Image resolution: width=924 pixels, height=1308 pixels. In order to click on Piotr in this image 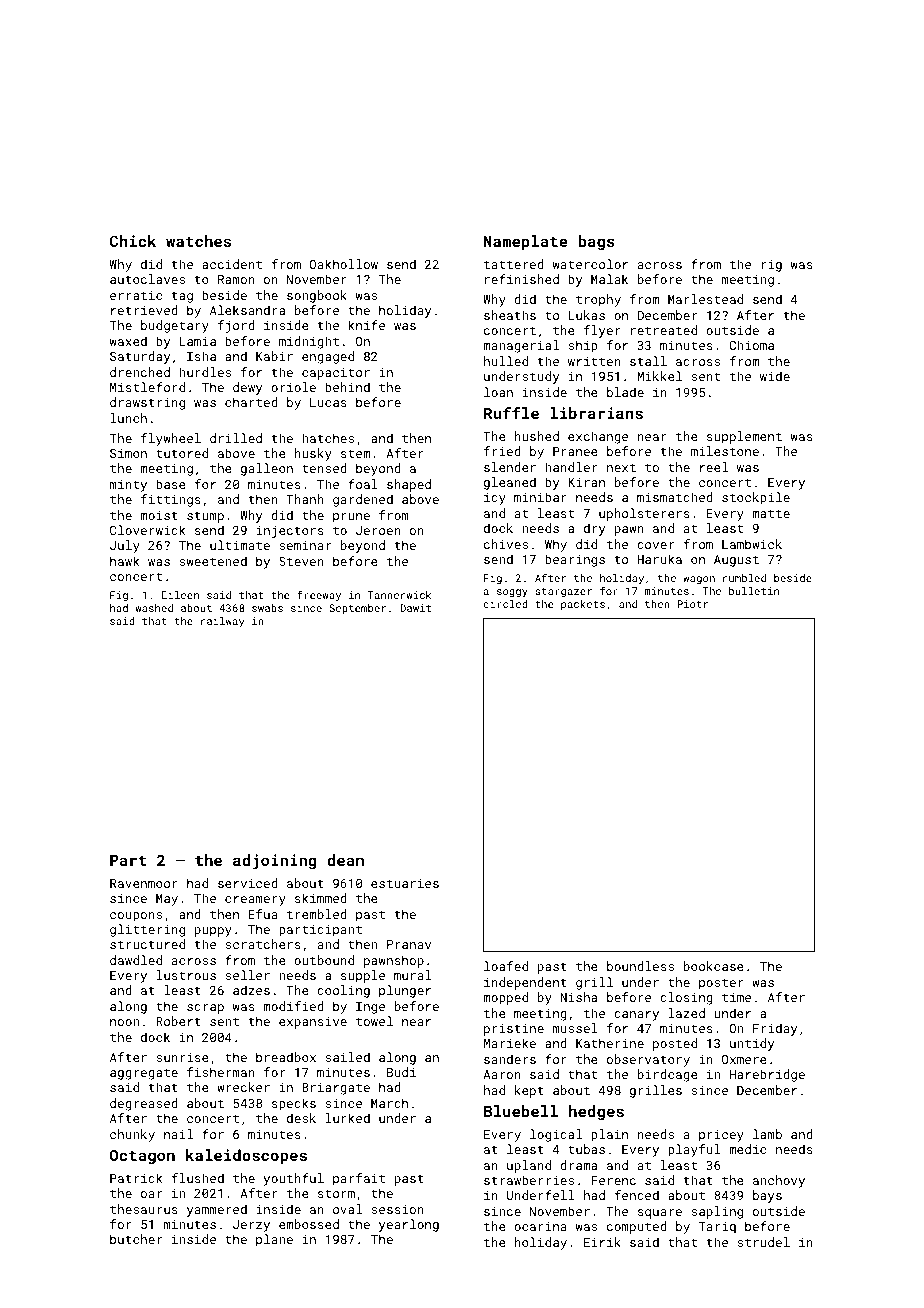, I will do `click(693, 604)`.
